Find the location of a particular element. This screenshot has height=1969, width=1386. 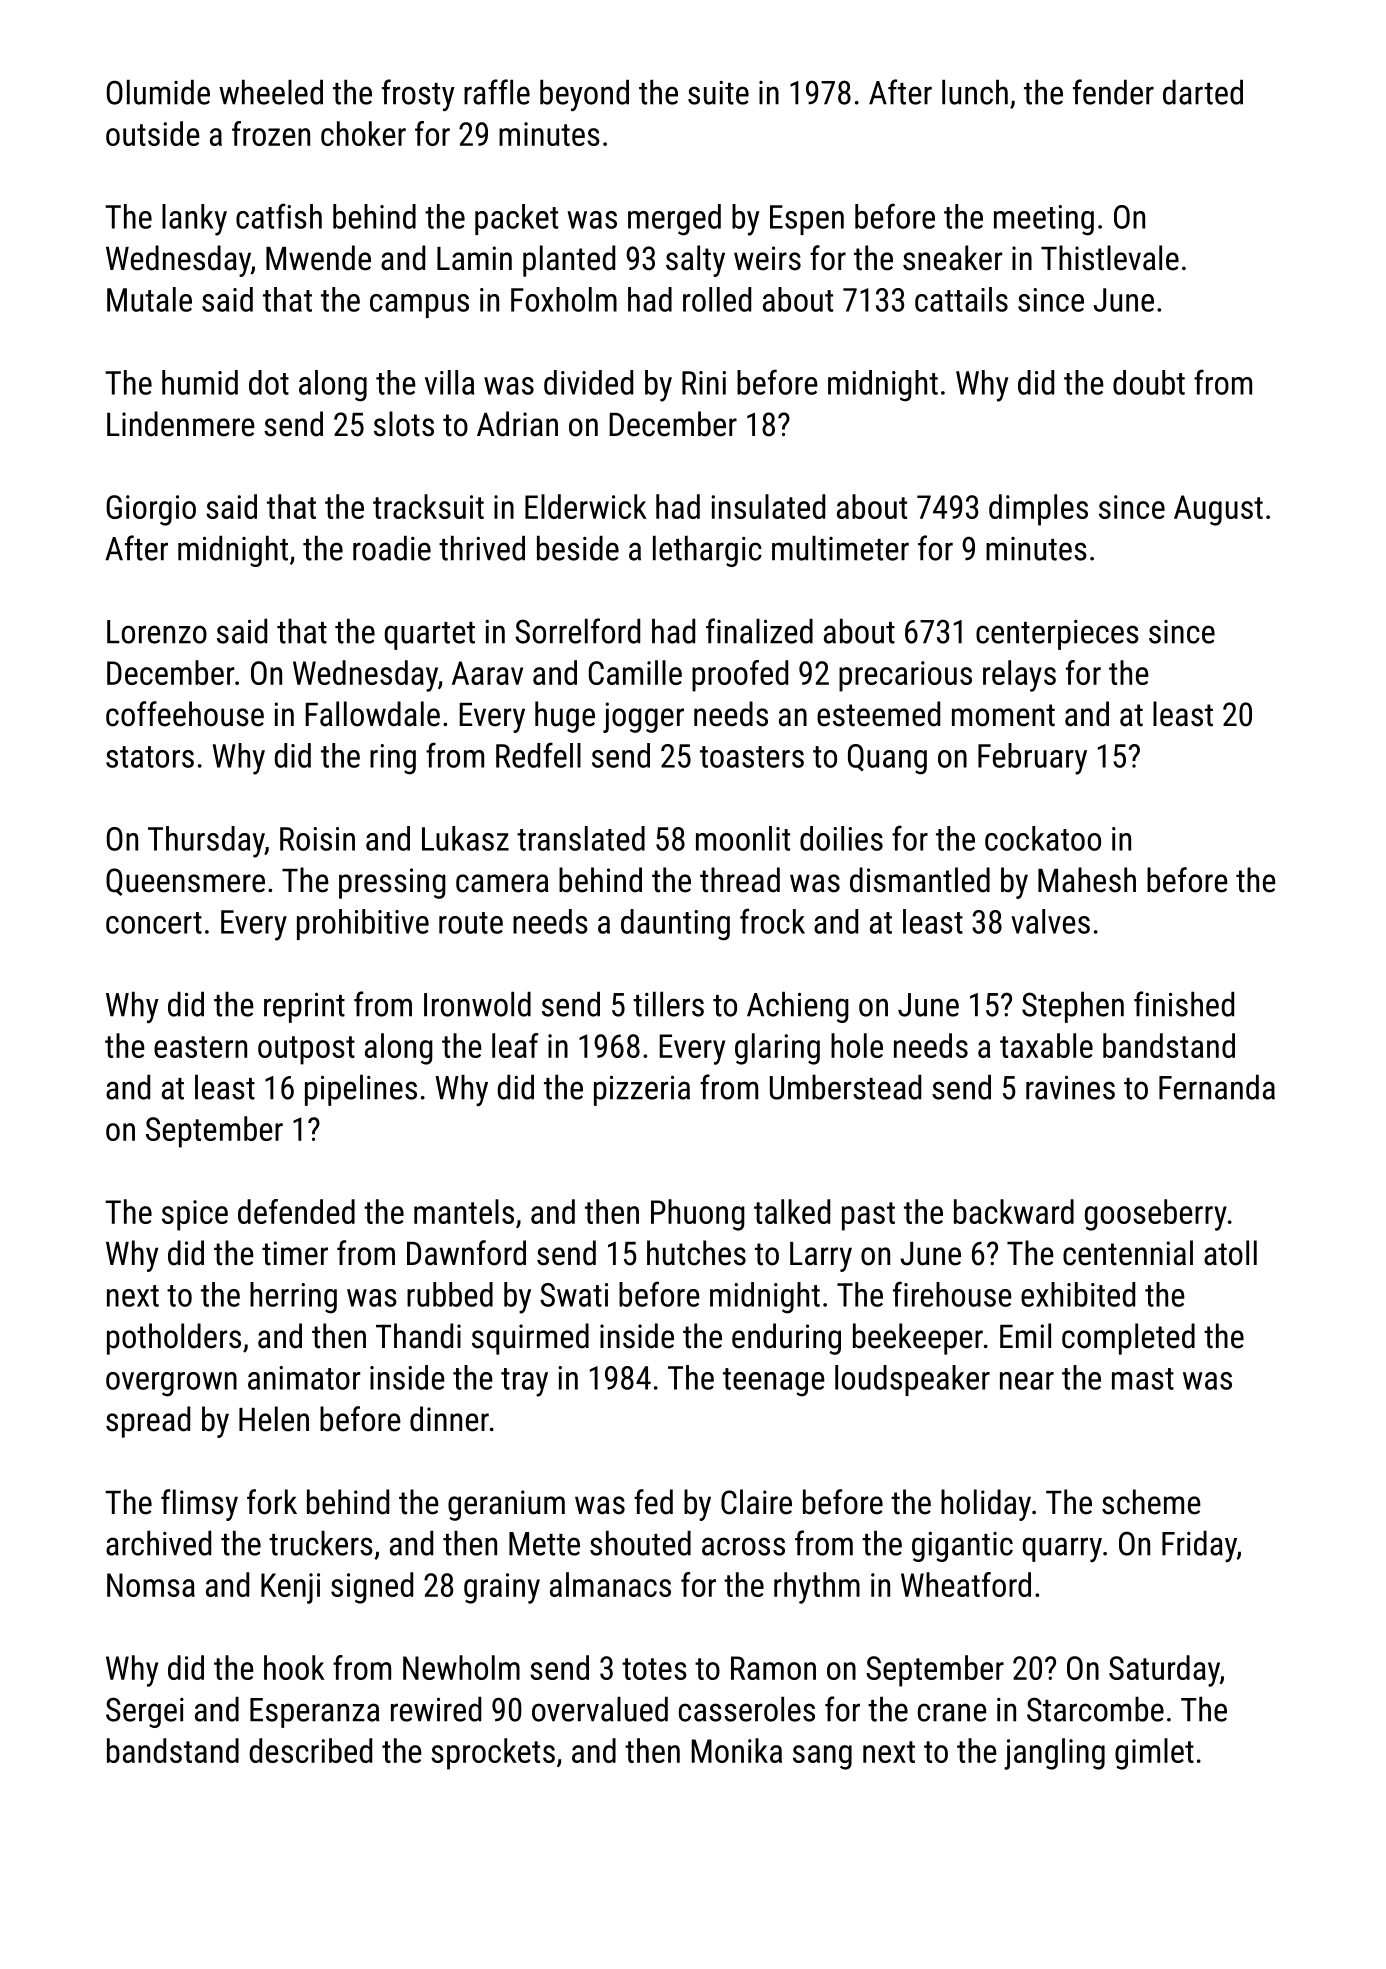

almanacs is located at coordinates (610, 1584).
